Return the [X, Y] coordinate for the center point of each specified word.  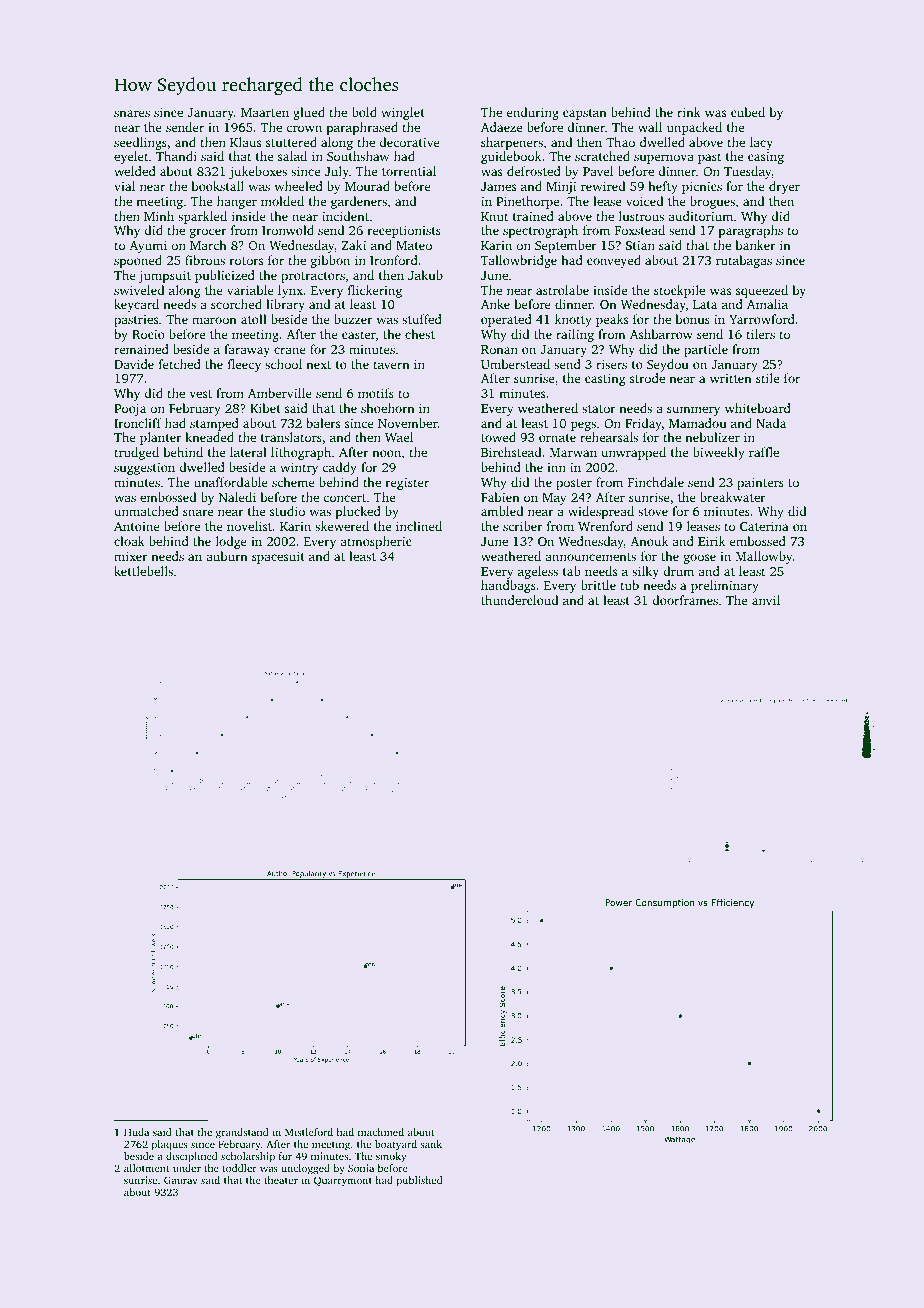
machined [381, 1132]
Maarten [265, 112]
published [420, 1181]
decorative [409, 142]
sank [431, 1144]
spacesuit [278, 558]
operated [506, 320]
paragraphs [750, 231]
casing [766, 158]
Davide [134, 364]
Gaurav [181, 1180]
